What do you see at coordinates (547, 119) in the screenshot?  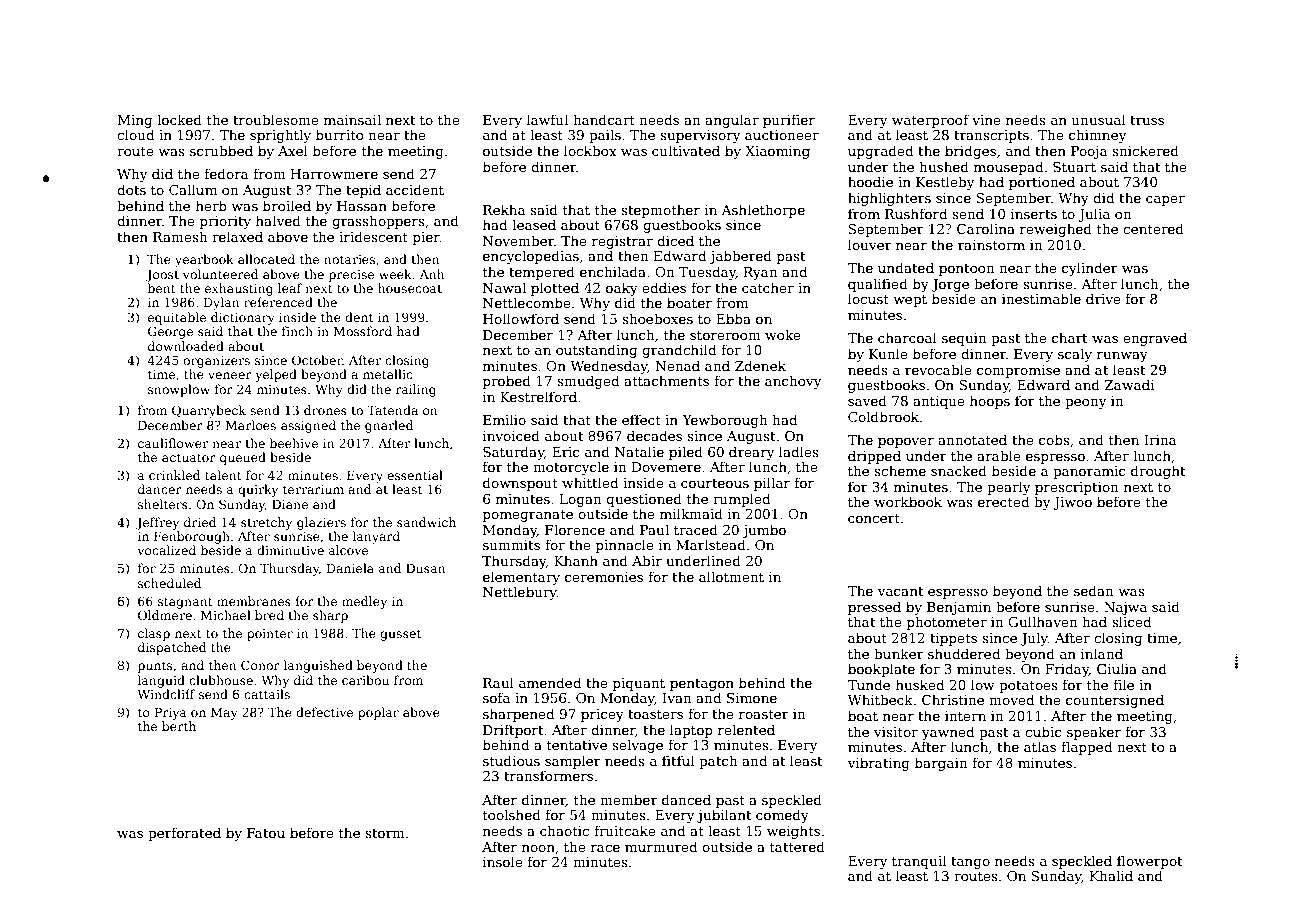 I see `lawful` at bounding box center [547, 119].
